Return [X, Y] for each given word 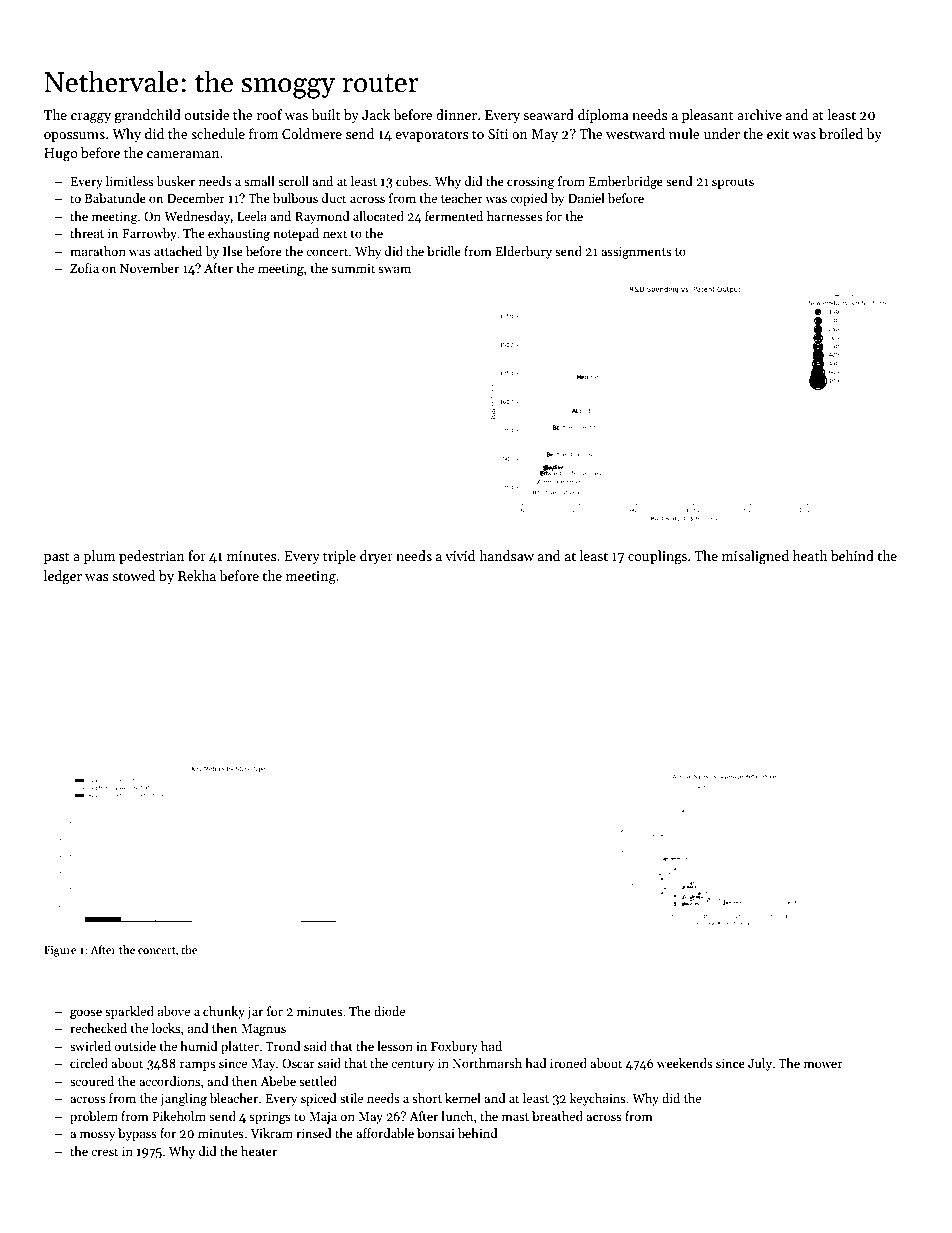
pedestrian [151, 557]
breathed [557, 1116]
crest [104, 1152]
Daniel [586, 198]
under [722, 133]
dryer [376, 557]
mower [823, 1064]
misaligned [755, 557]
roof [269, 114]
